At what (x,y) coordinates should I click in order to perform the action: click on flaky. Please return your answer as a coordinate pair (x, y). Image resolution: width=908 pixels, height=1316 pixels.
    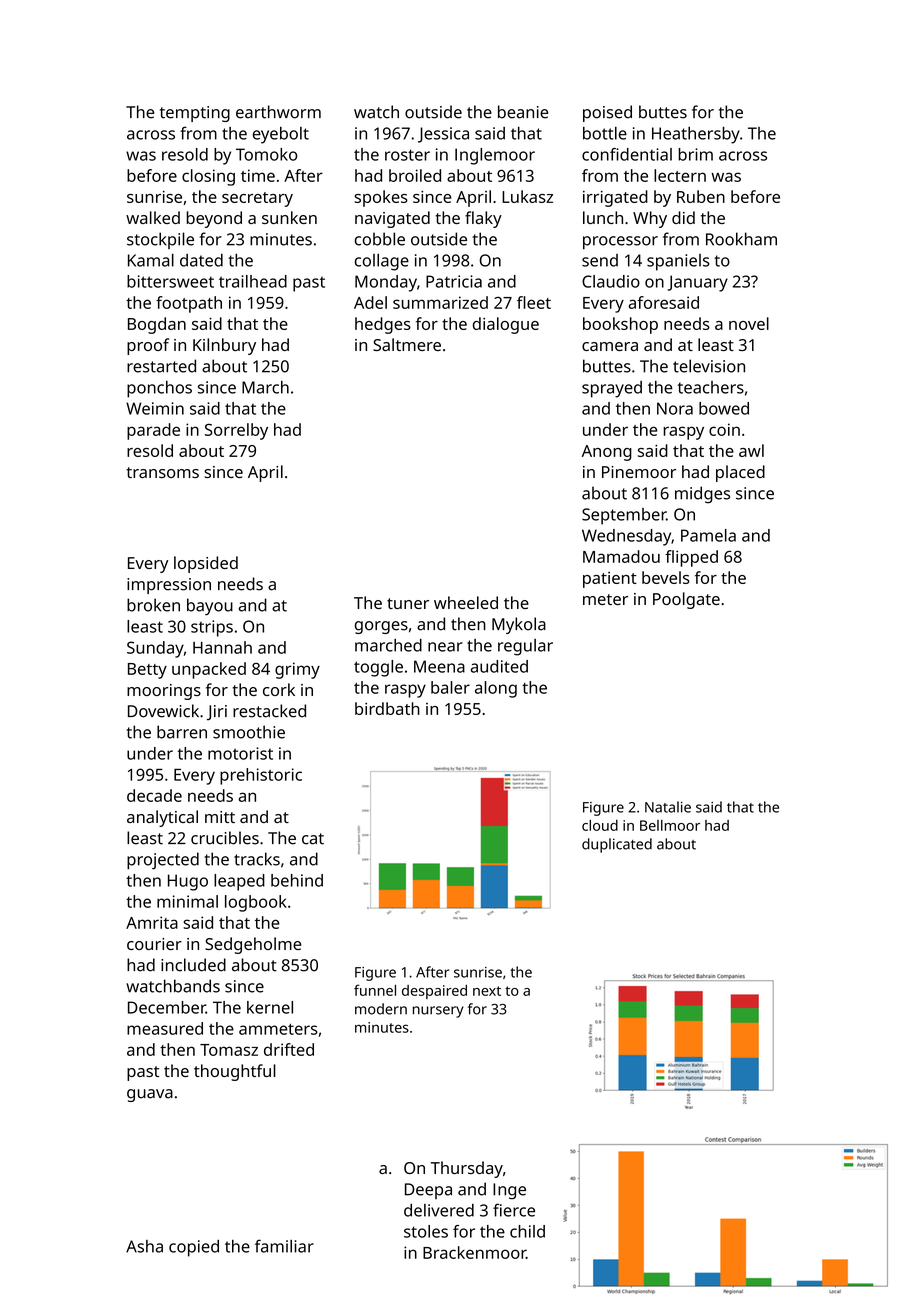
    Looking at the image, I should click on (483, 219).
